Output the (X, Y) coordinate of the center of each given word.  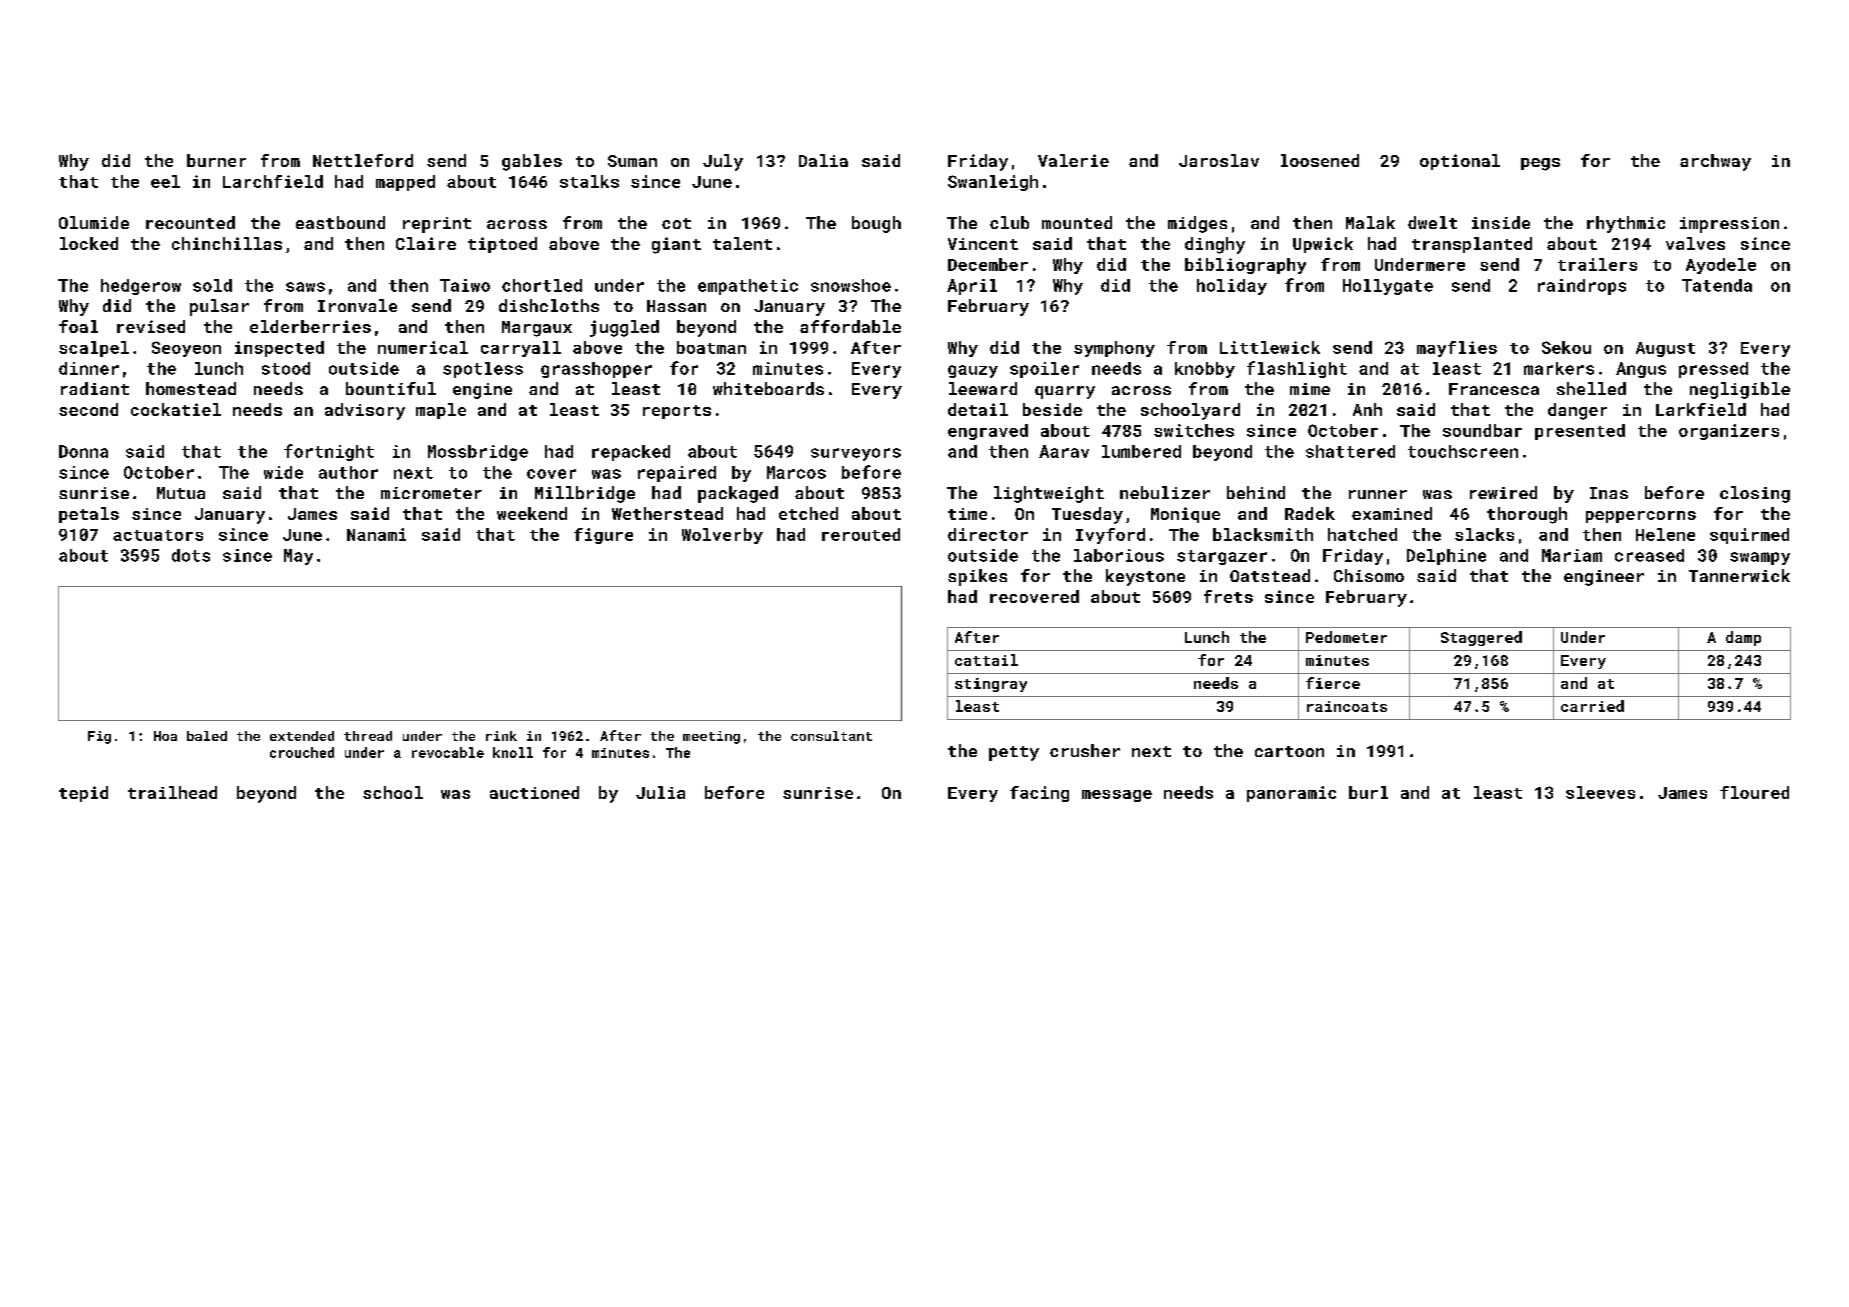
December (988, 264)
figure (603, 536)
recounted (190, 222)
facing (1039, 794)
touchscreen (1463, 451)
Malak (1370, 222)
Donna (83, 451)
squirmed (1749, 536)
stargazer (1222, 557)
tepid (83, 794)
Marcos (796, 472)
